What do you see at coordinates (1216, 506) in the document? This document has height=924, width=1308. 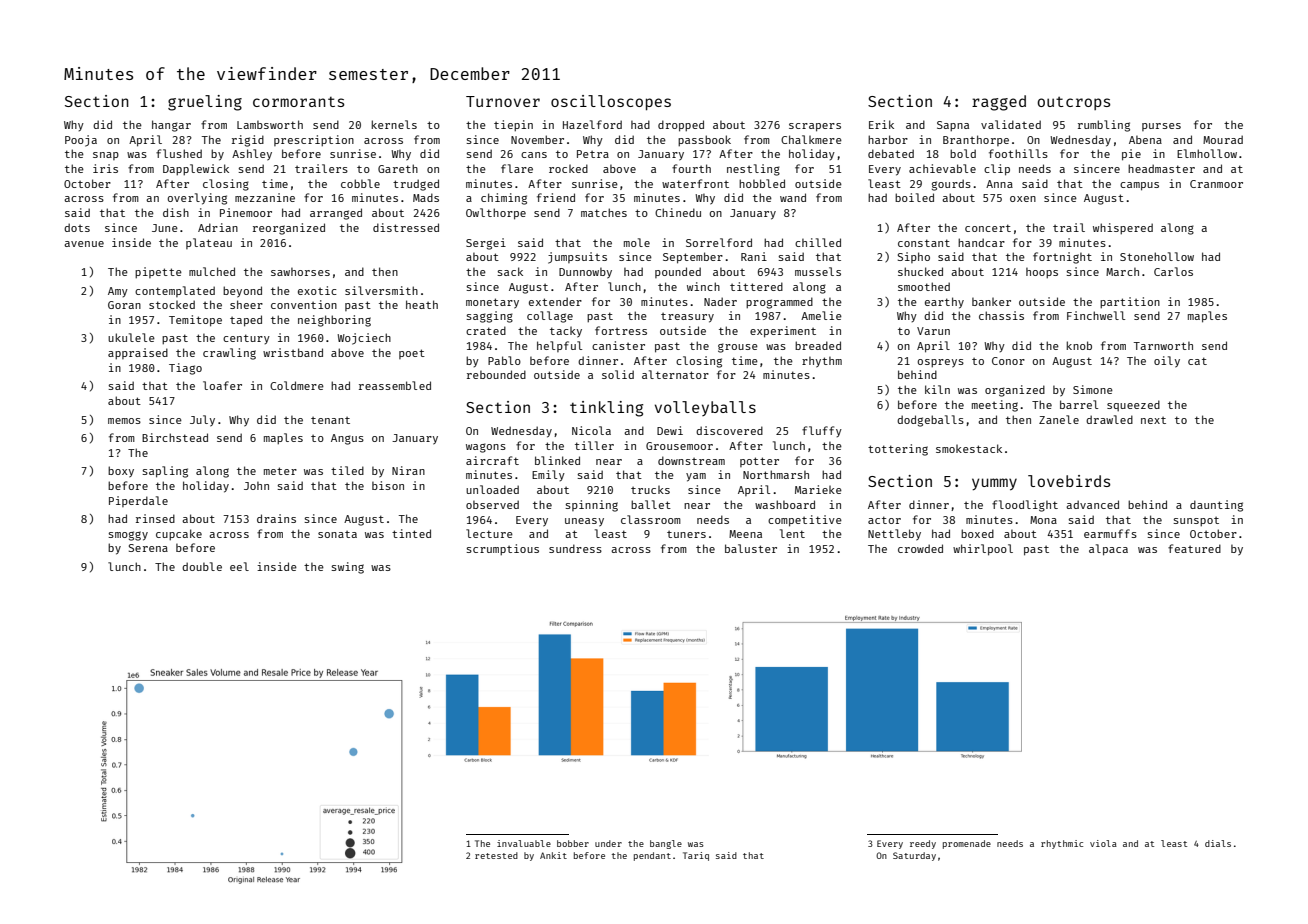 I see `daunting` at bounding box center [1216, 506].
